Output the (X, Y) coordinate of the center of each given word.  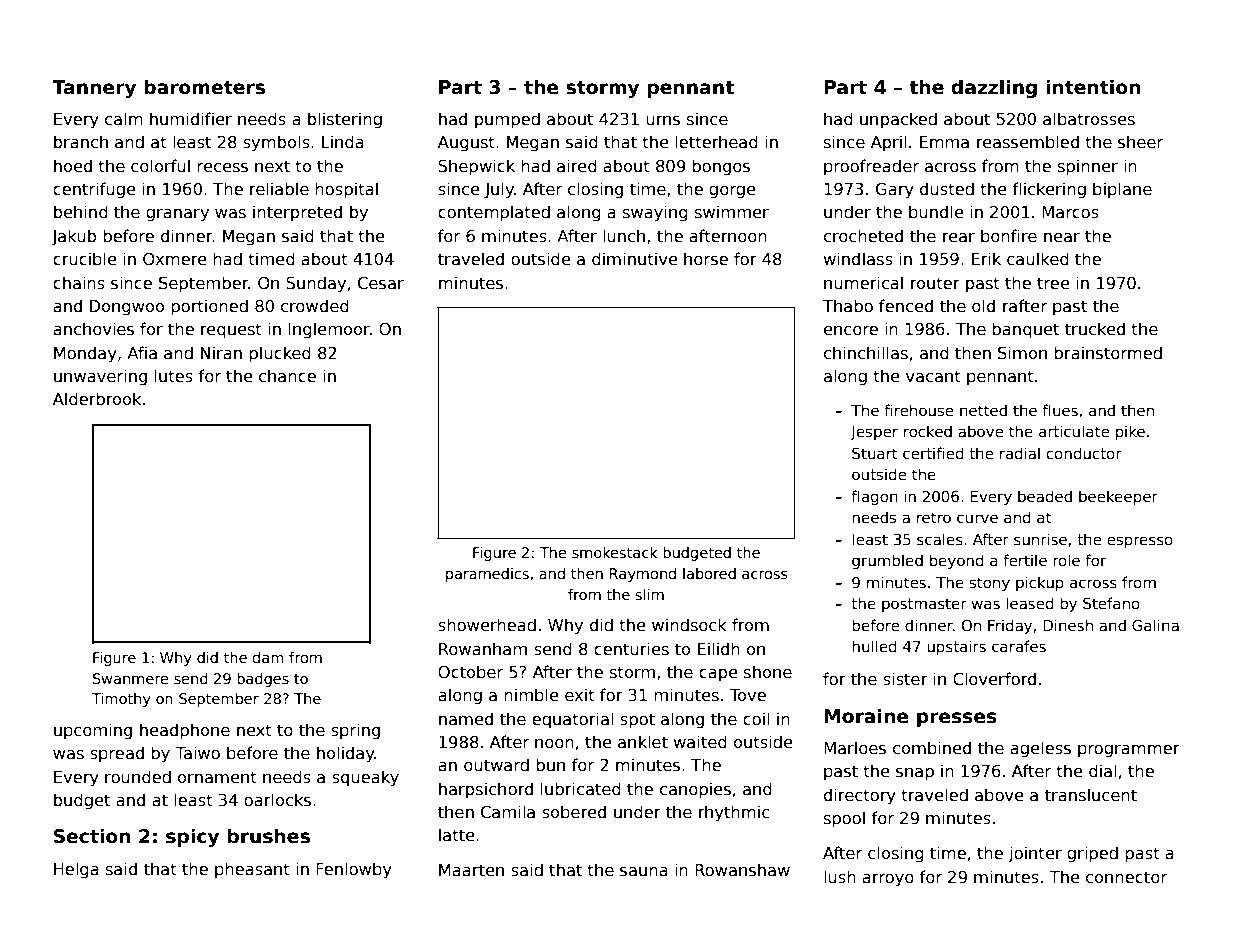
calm (124, 119)
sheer (1140, 142)
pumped (507, 120)
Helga (76, 870)
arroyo (888, 880)
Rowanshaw (742, 870)
